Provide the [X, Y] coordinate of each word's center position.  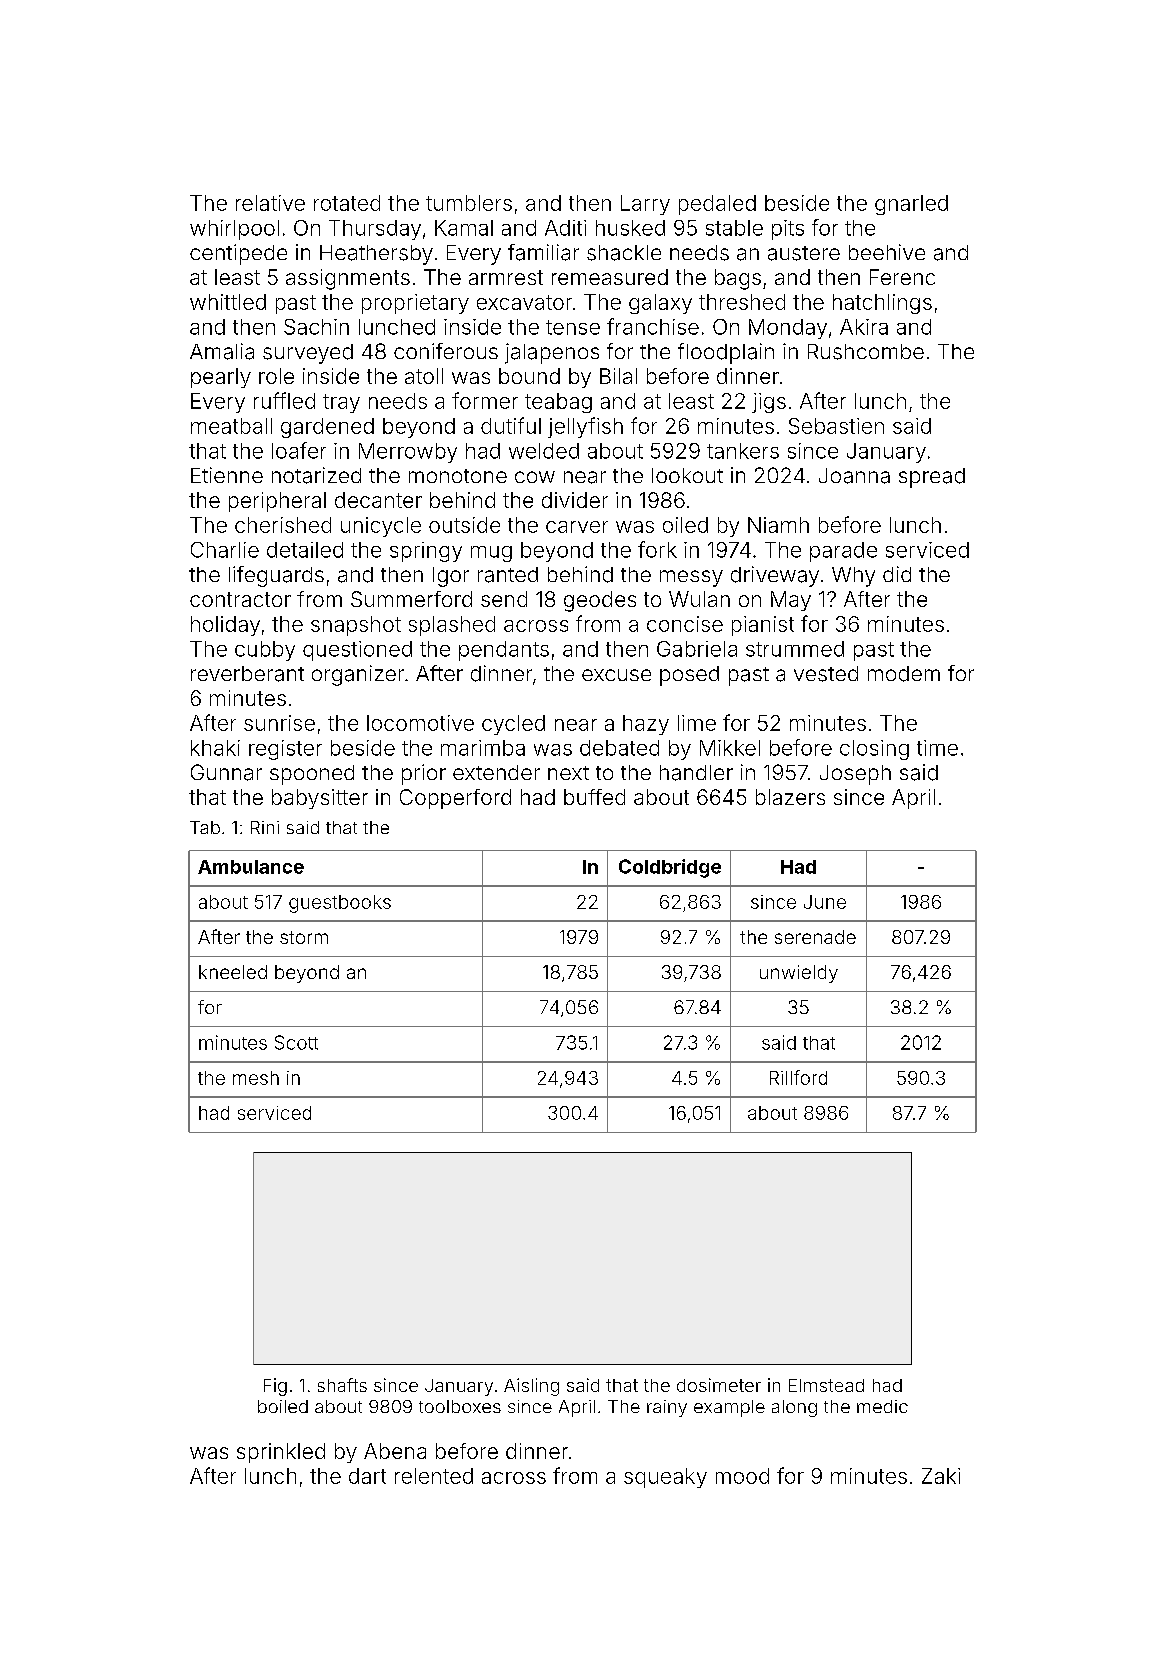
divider [575, 500]
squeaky [665, 1478]
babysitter [320, 799]
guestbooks [340, 904]
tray [341, 403]
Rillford [798, 1077]
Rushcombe [866, 352]
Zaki [941, 1476]
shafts [342, 1385]
